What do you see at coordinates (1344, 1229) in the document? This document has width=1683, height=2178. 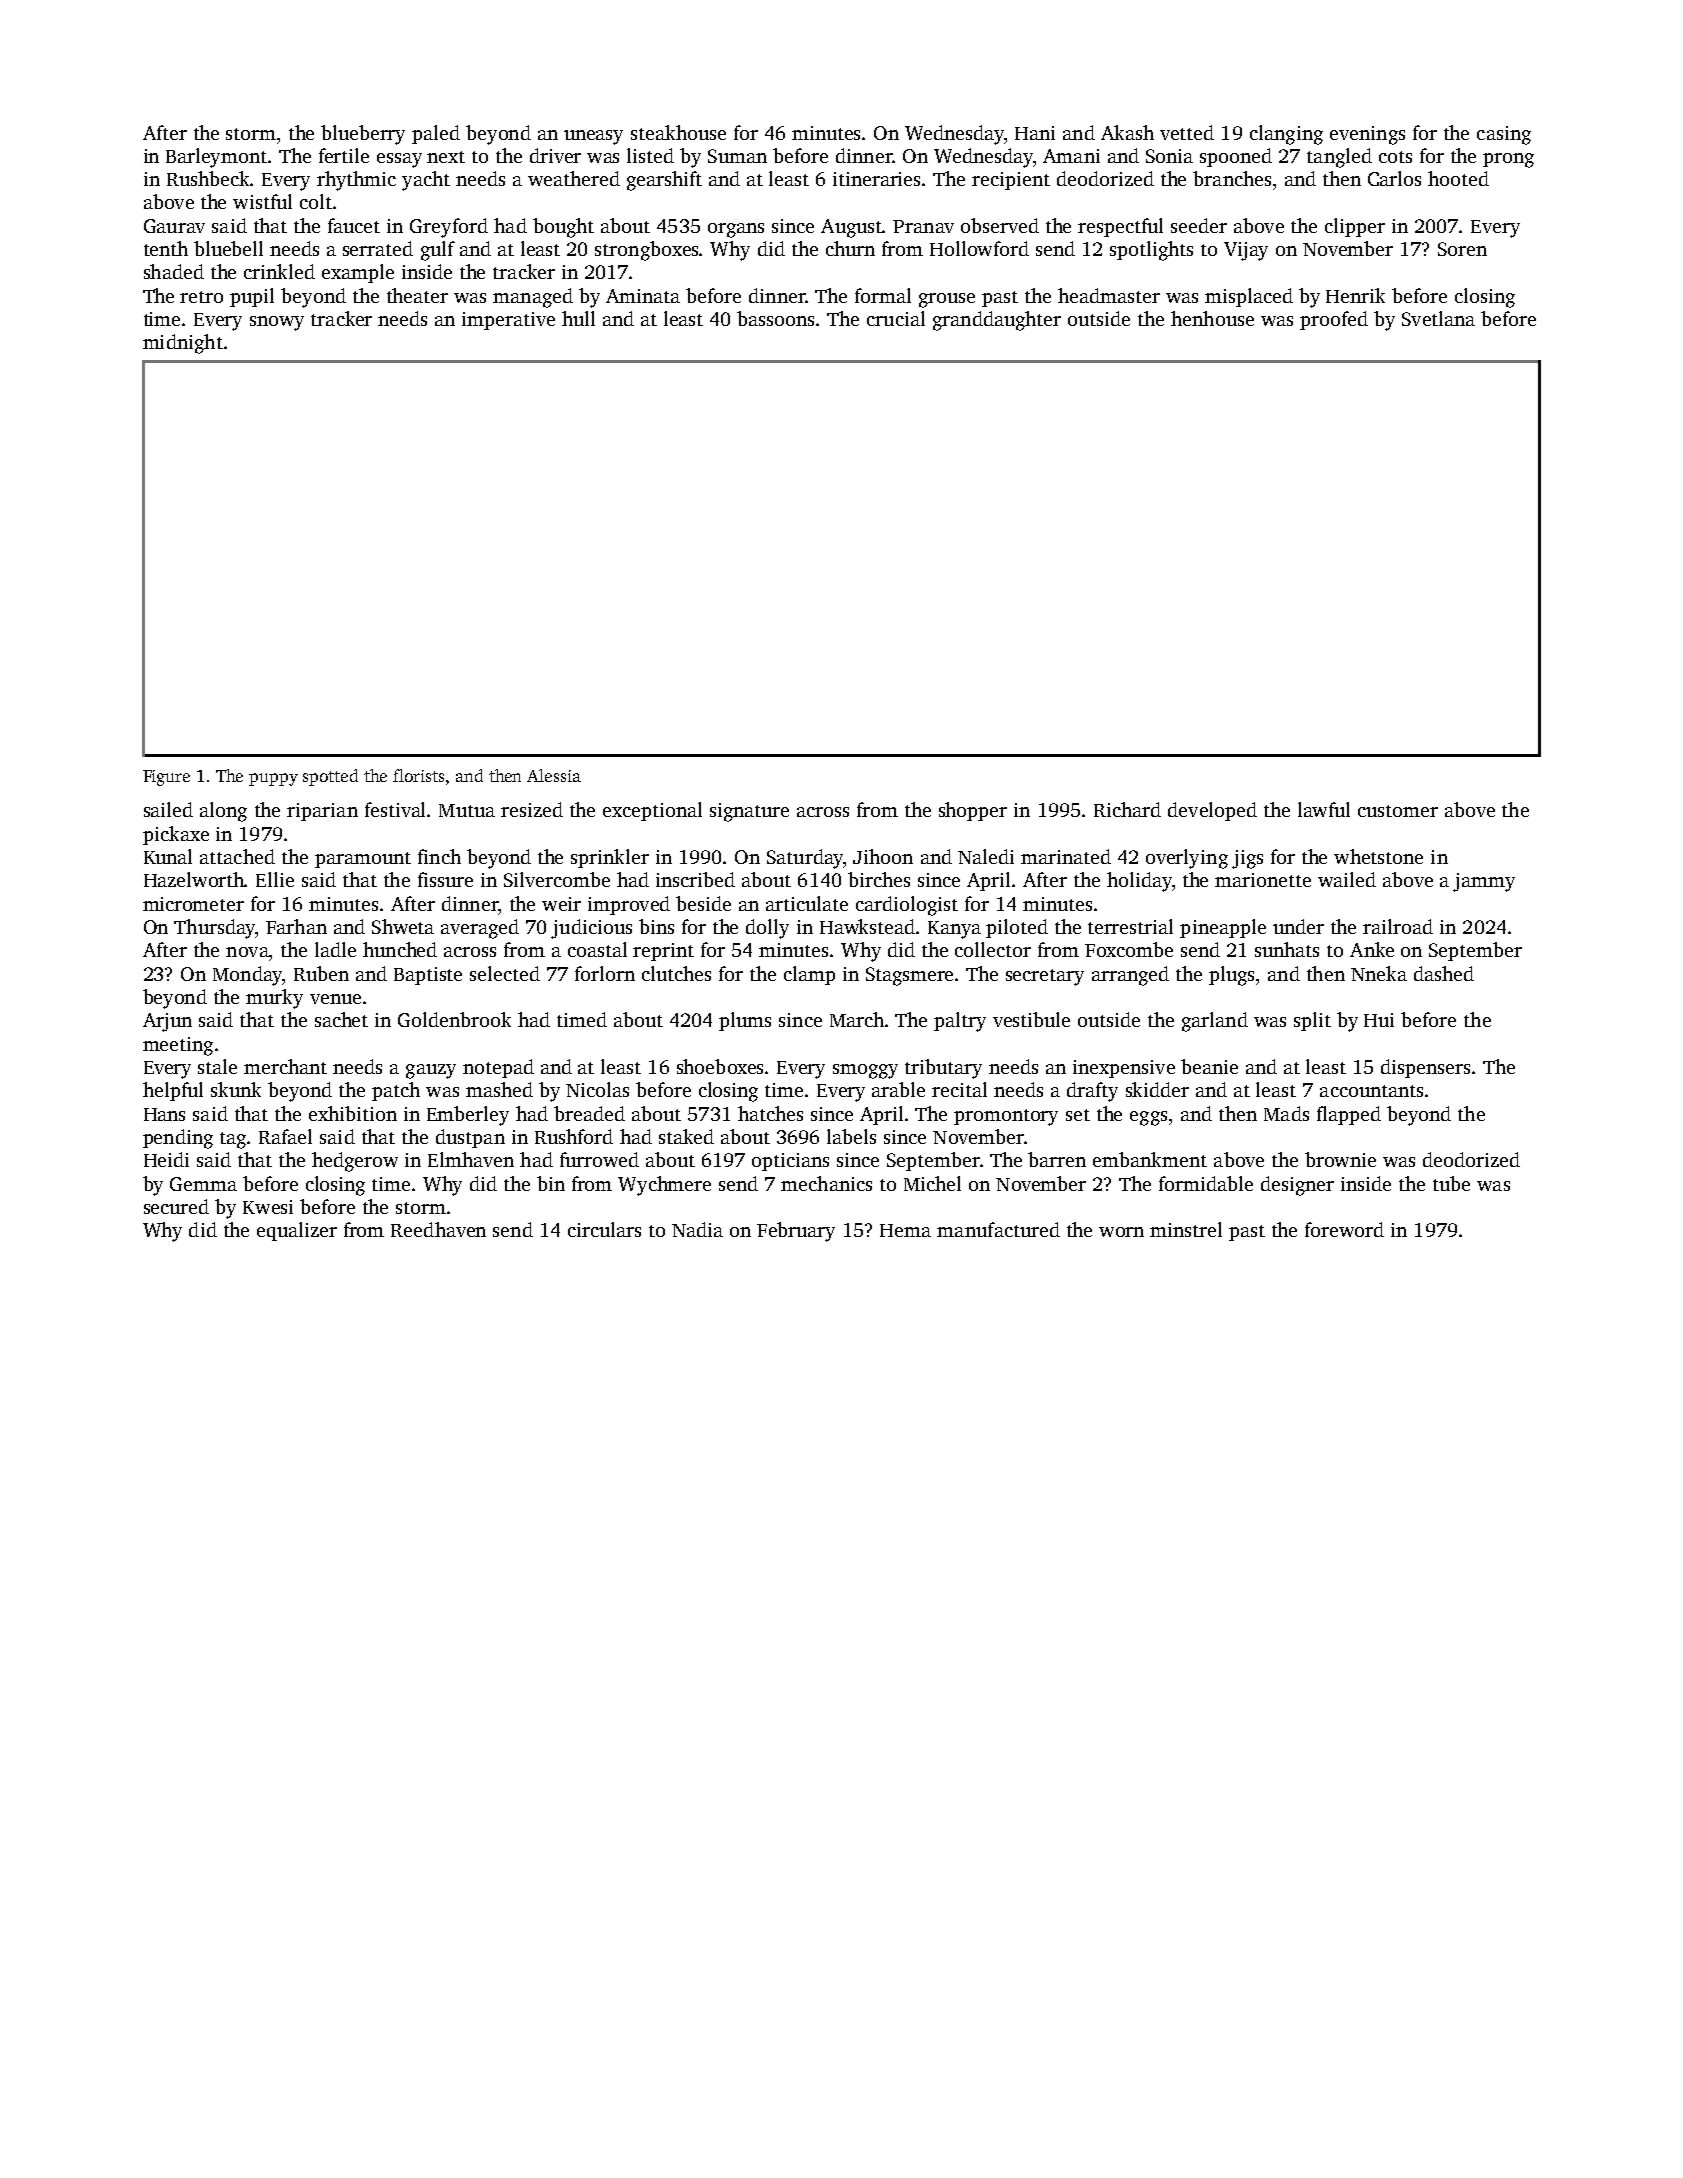 I see `foreword` at bounding box center [1344, 1229].
